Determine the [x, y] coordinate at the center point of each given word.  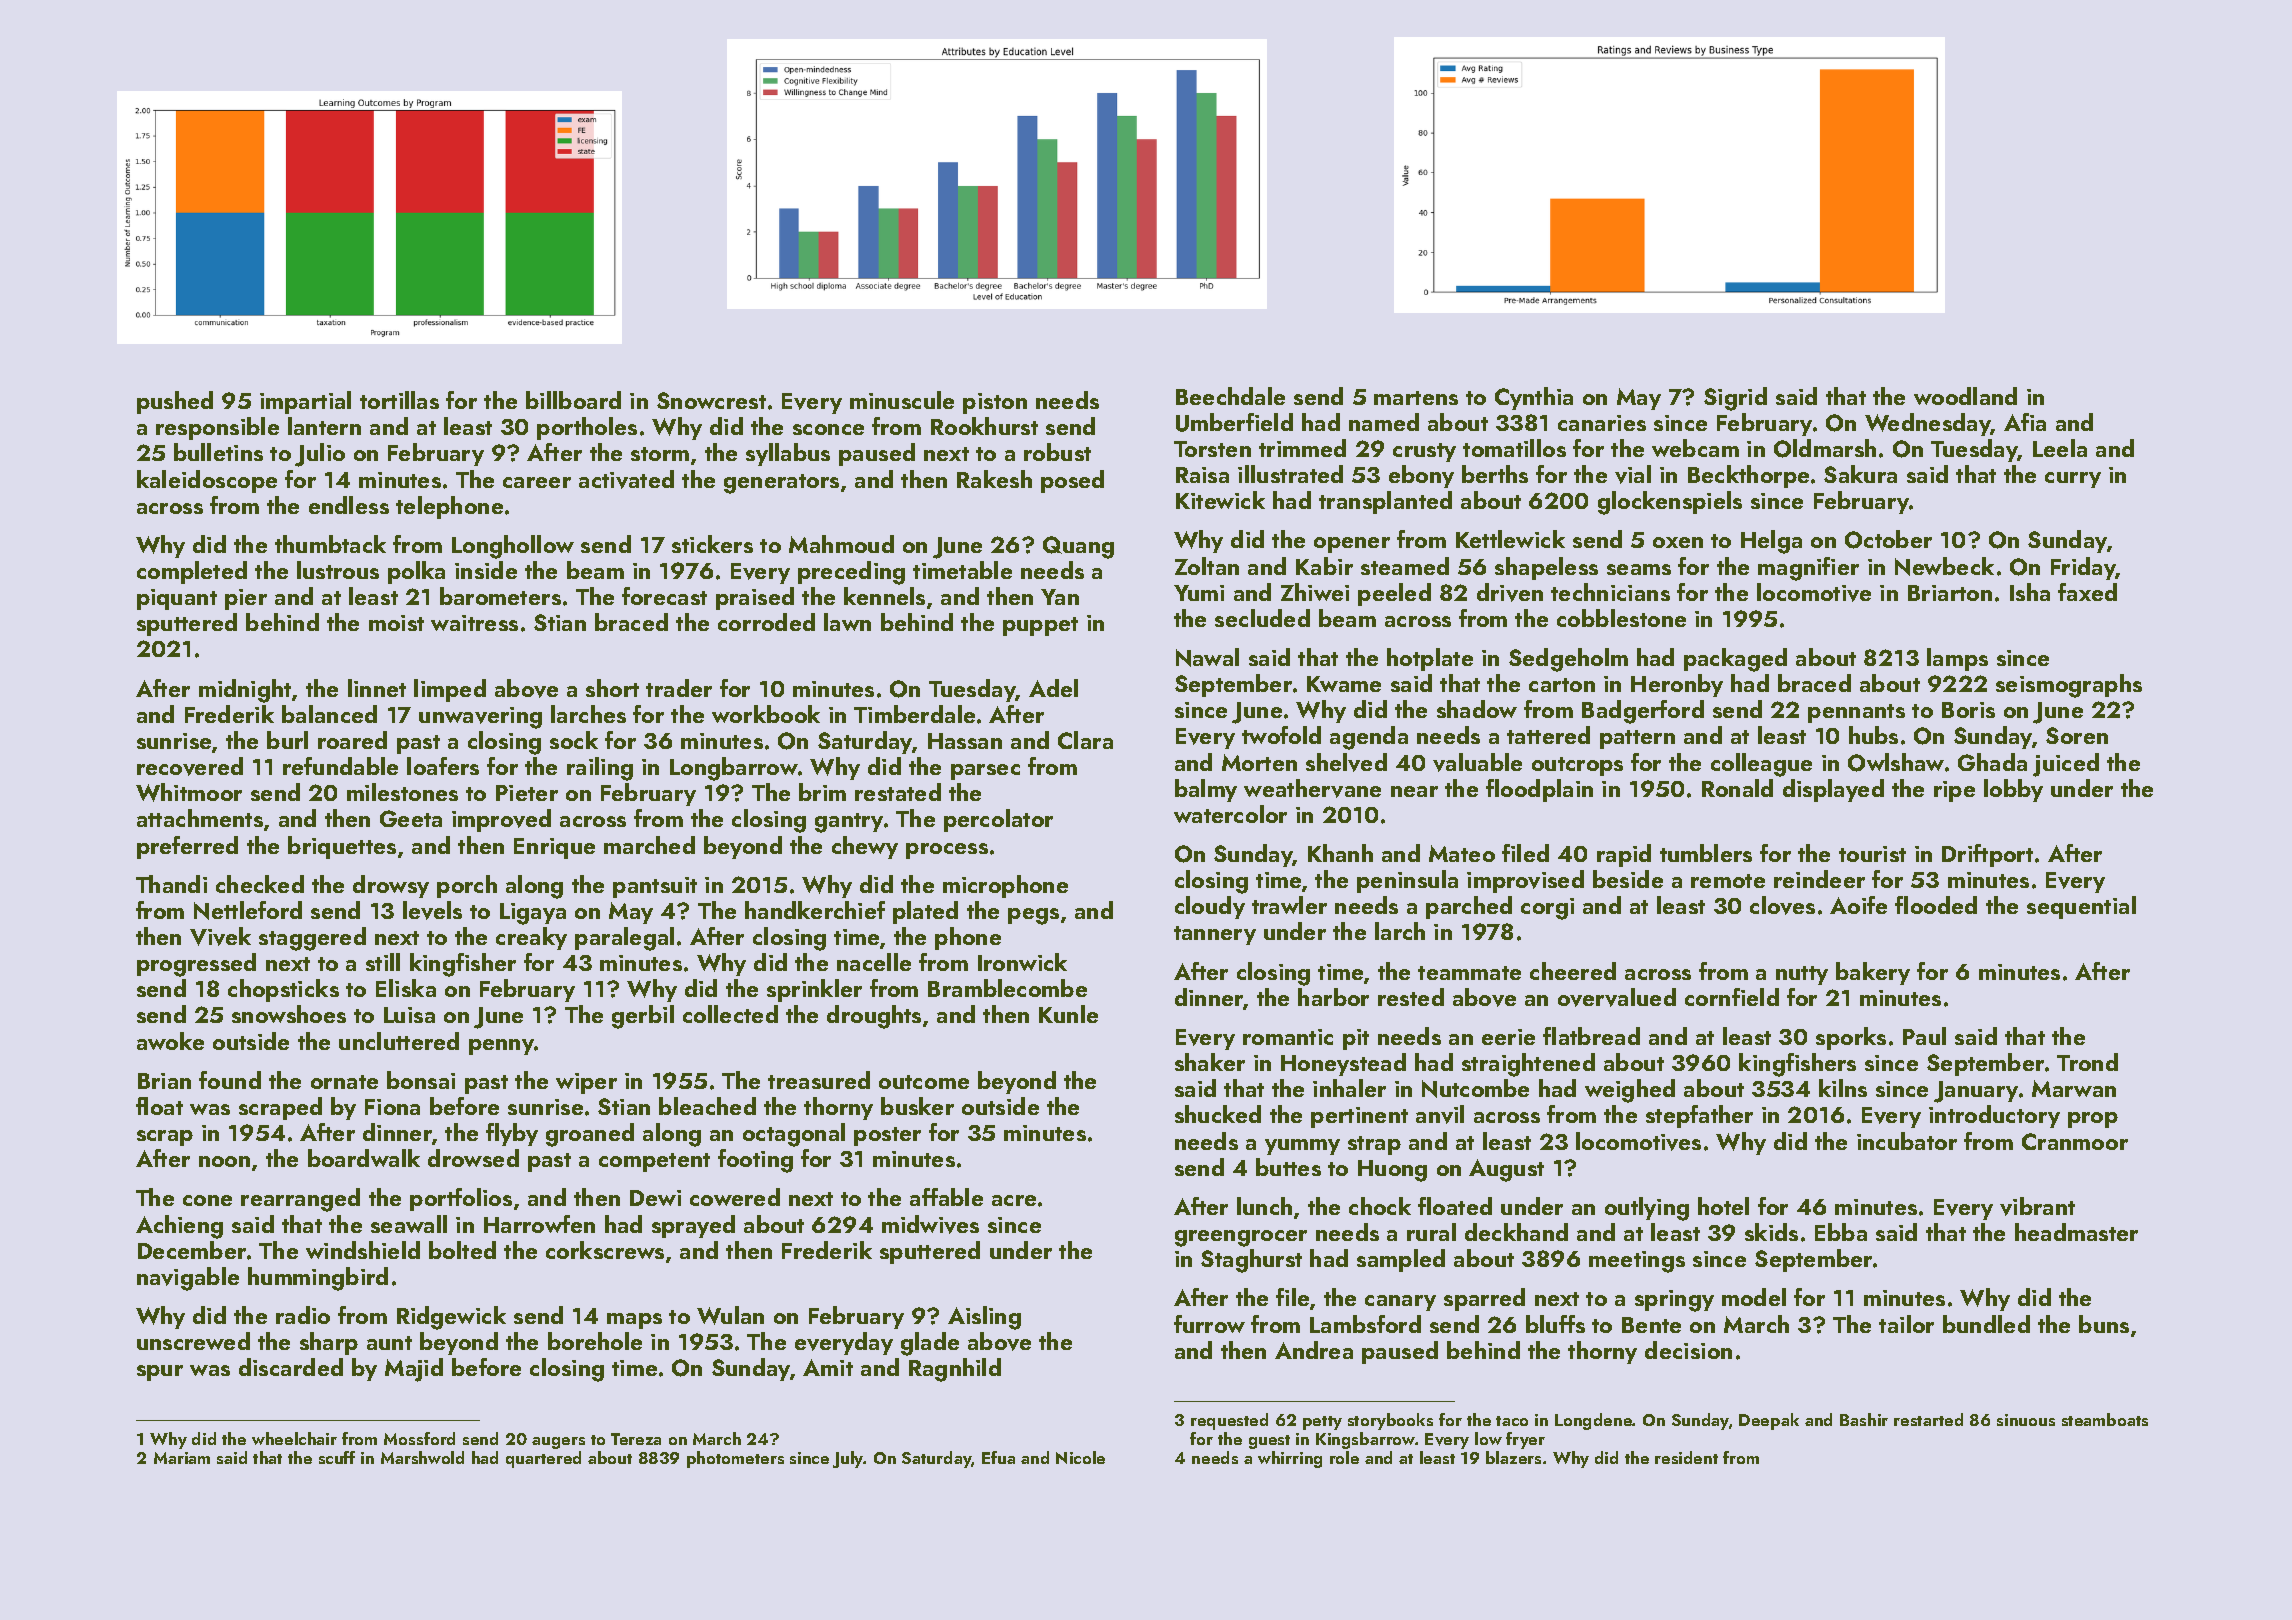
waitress [474, 623]
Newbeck [1944, 566]
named [1384, 422]
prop [2093, 1120]
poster [887, 1136]
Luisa [409, 1015]
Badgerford [1643, 712]
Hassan [965, 741]
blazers [1513, 1457]
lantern [324, 426]
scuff [337, 1457]
